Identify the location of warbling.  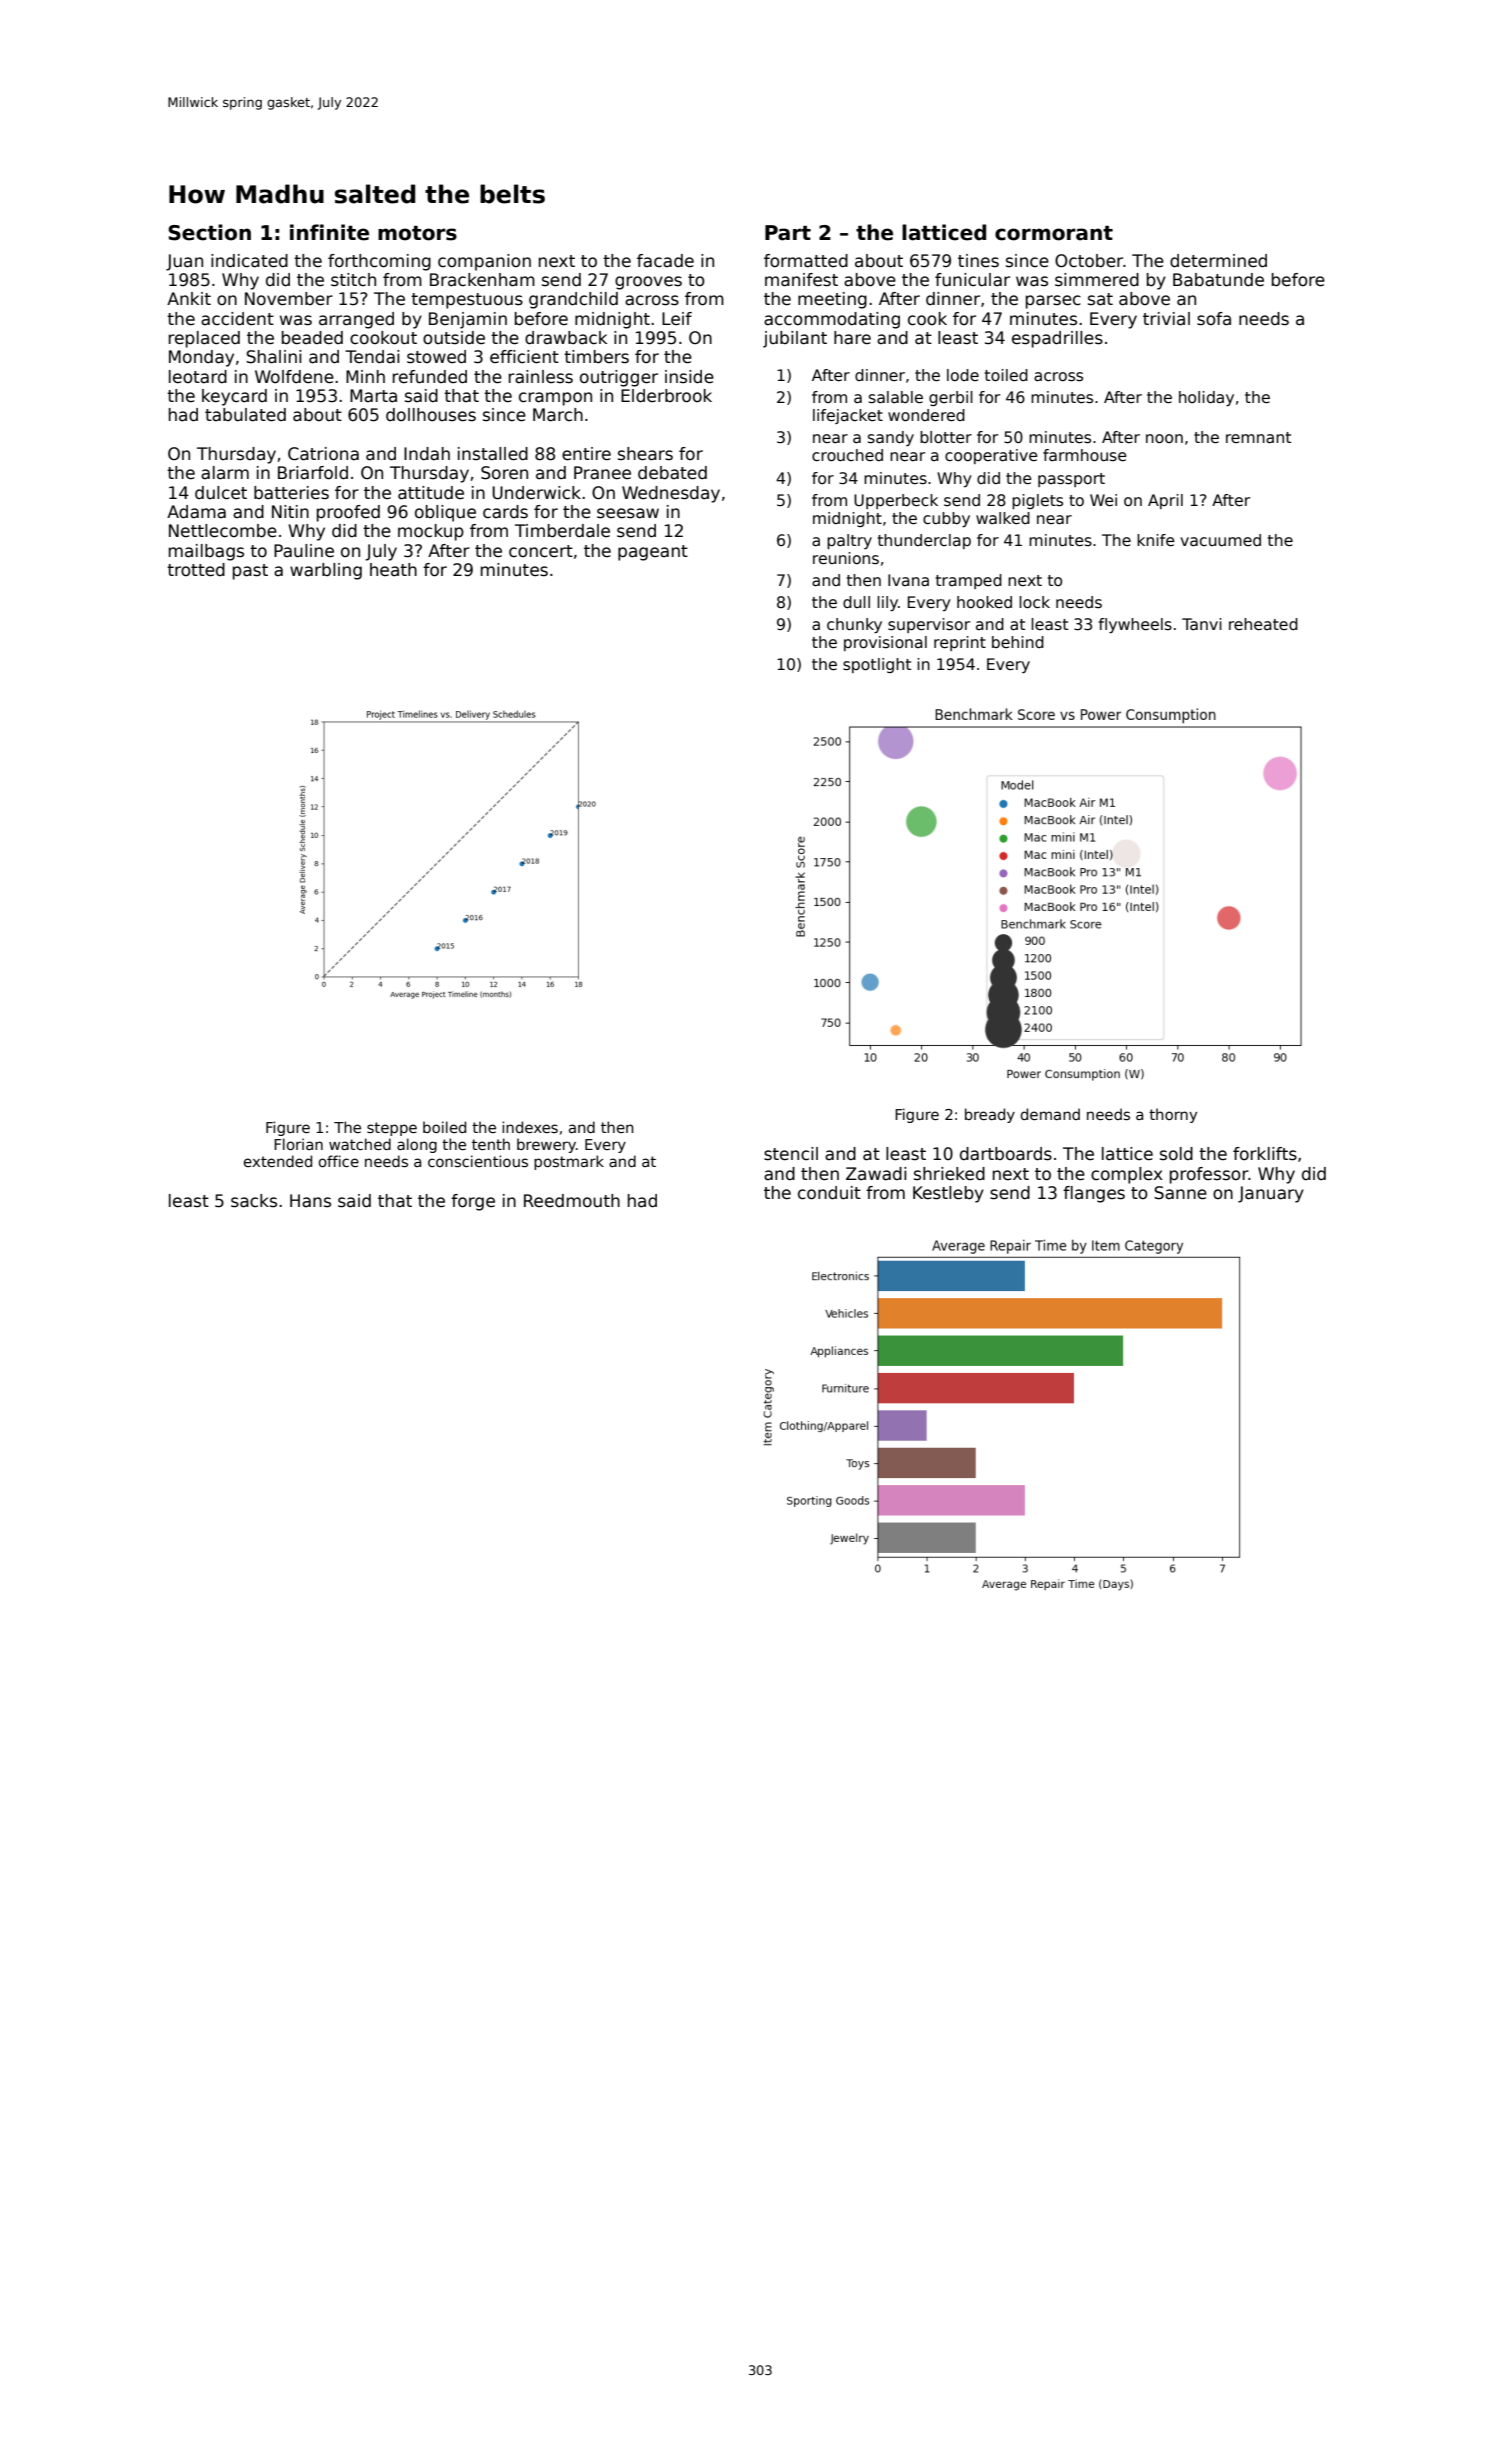
(326, 571).
